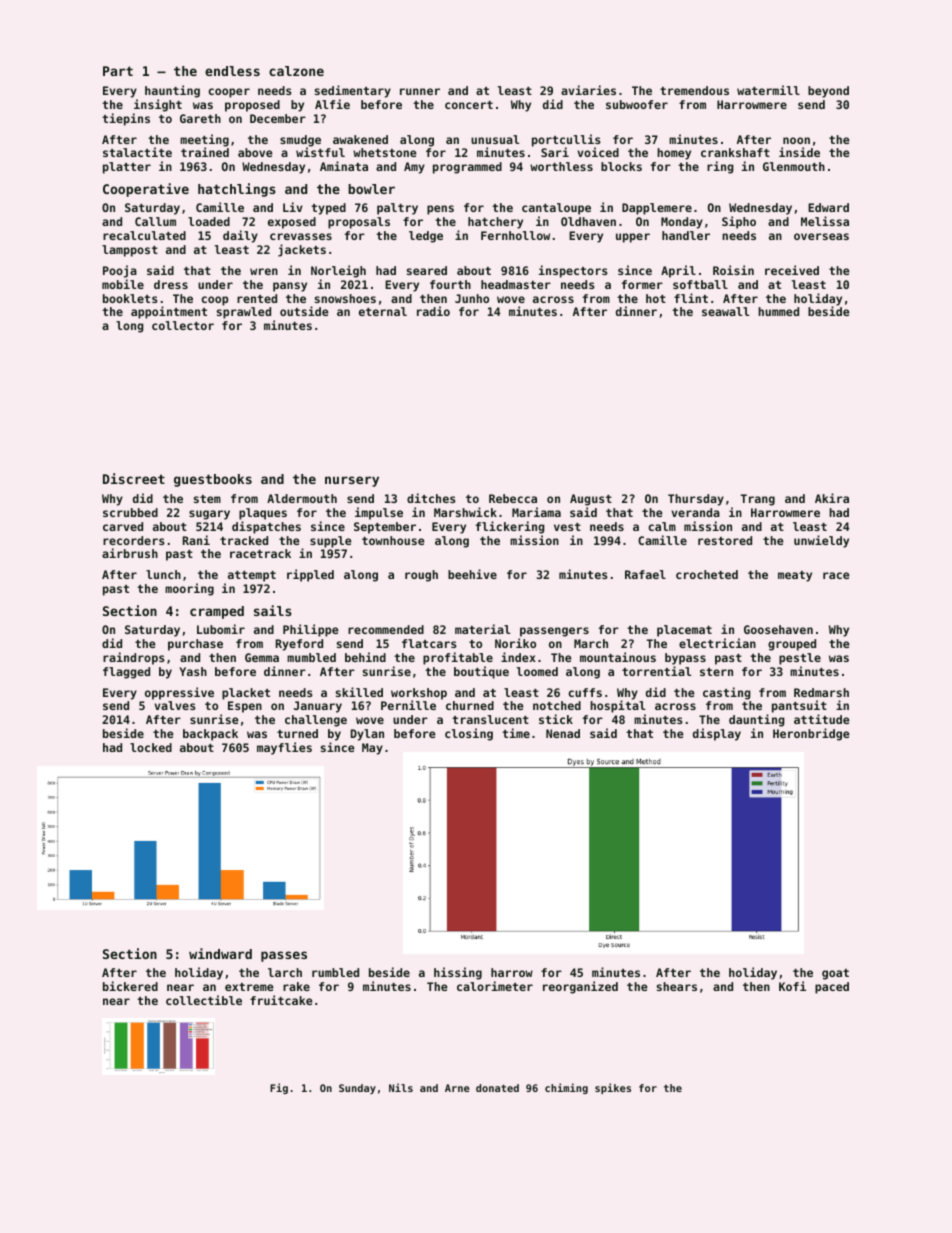  I want to click on bowler, so click(371, 189).
